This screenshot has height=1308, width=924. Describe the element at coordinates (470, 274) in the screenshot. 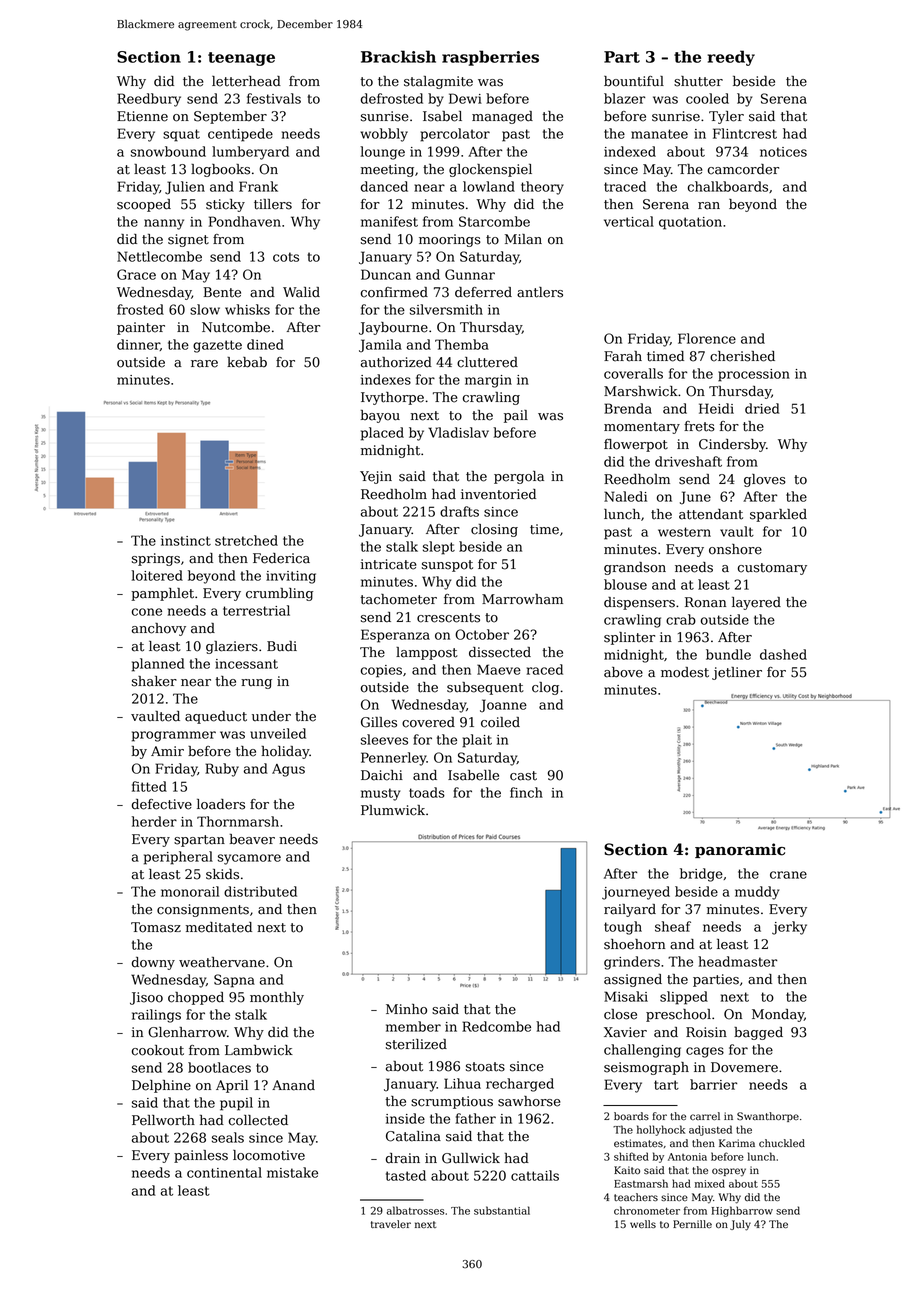

I see `Gunnar` at that location.
